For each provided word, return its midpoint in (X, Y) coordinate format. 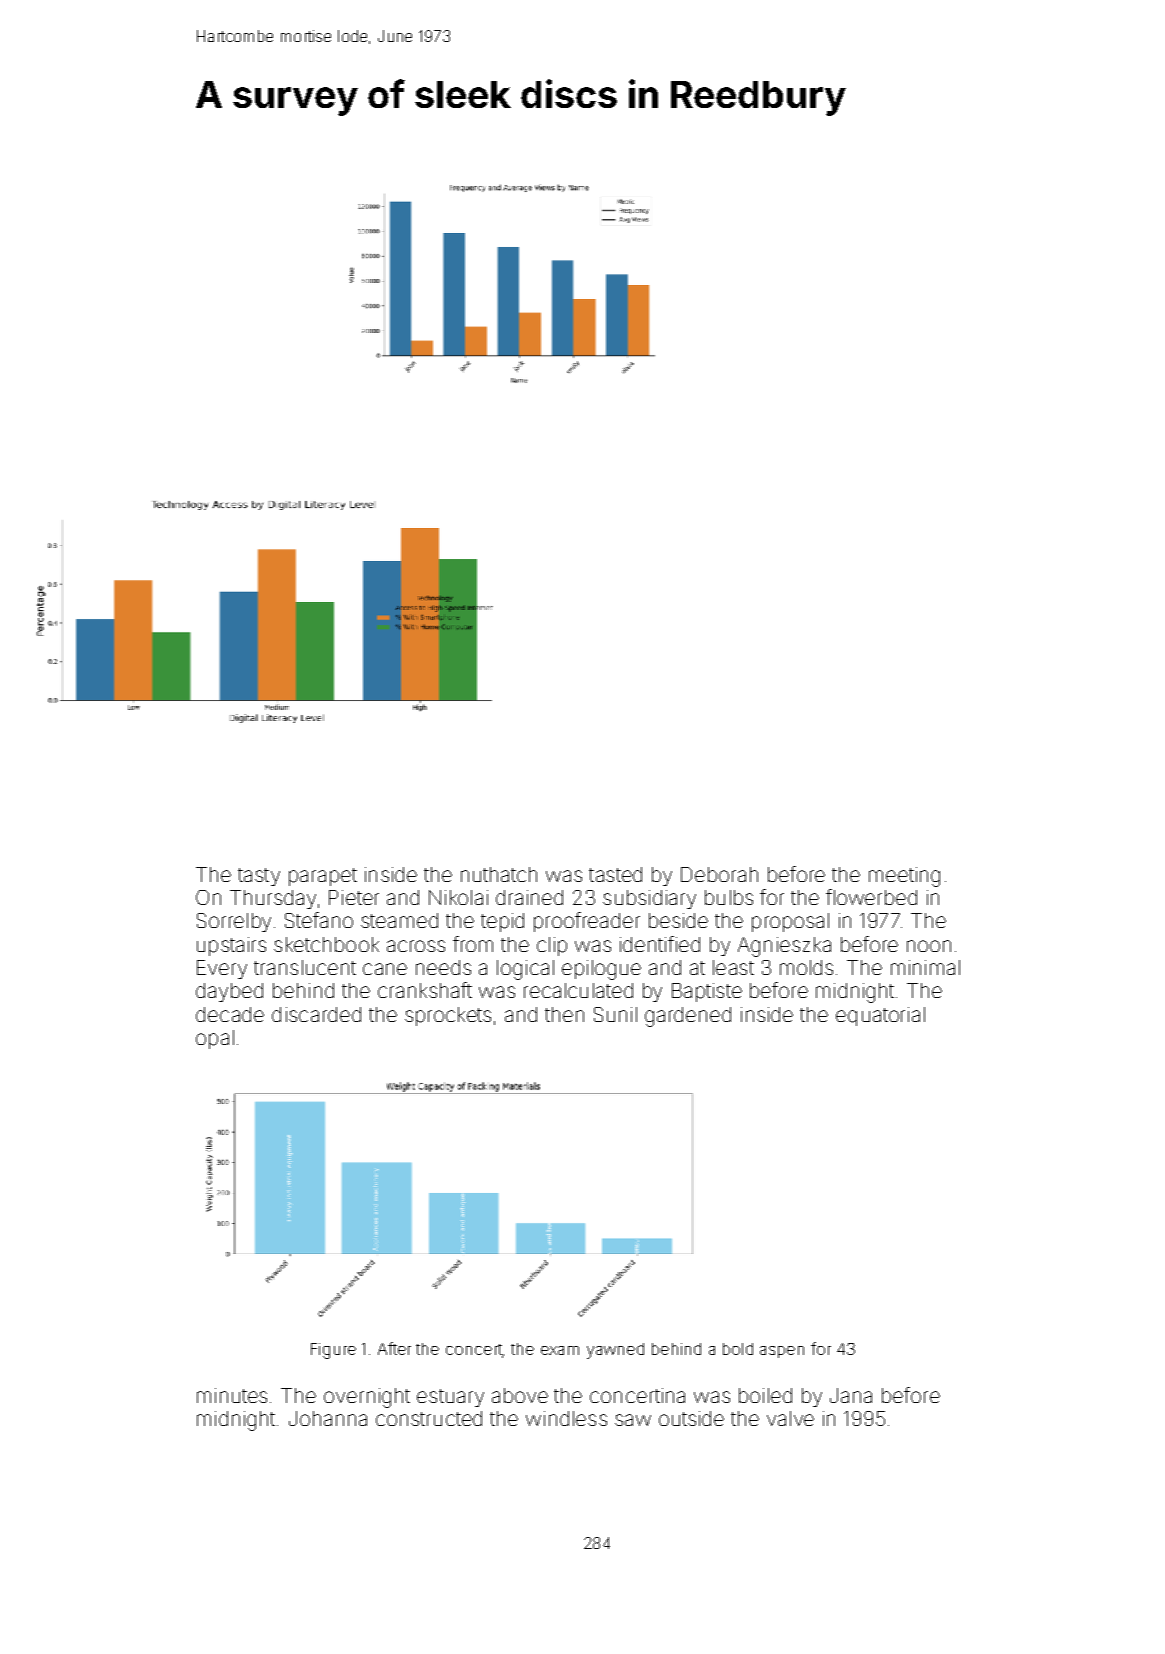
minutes (232, 1395)
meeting (904, 877)
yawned (615, 1351)
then (564, 1014)
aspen (782, 1352)
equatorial (880, 1016)
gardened (688, 1017)
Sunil (615, 1014)
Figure (333, 1351)
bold (738, 1349)
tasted (615, 874)
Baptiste (707, 992)
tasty (259, 877)
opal (215, 1039)
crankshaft (425, 990)
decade (230, 1014)
